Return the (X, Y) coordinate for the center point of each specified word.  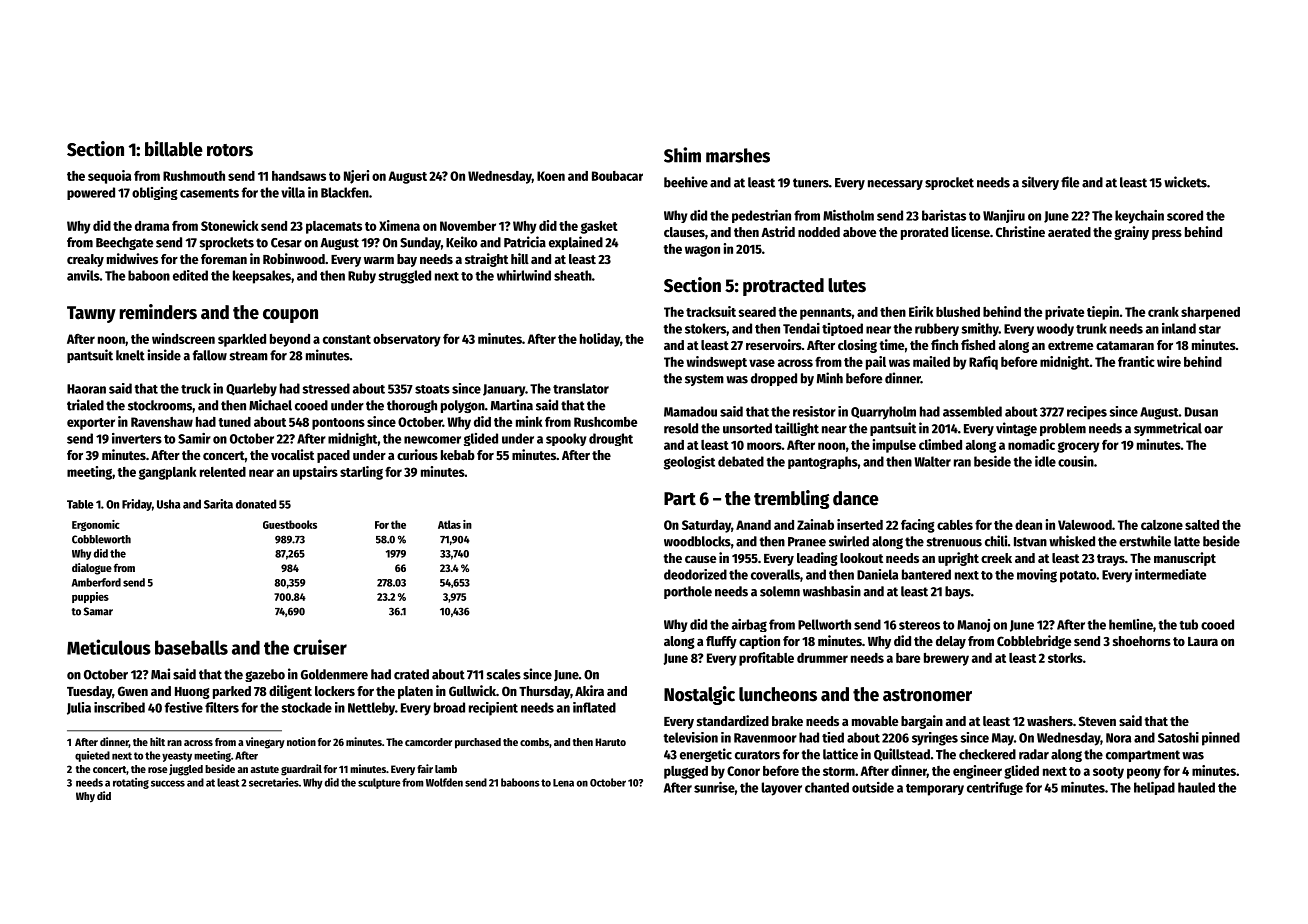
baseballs (191, 647)
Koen (551, 176)
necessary (895, 185)
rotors (230, 150)
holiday (600, 340)
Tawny (91, 314)
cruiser (320, 647)
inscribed (119, 707)
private (1064, 313)
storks (1065, 658)
